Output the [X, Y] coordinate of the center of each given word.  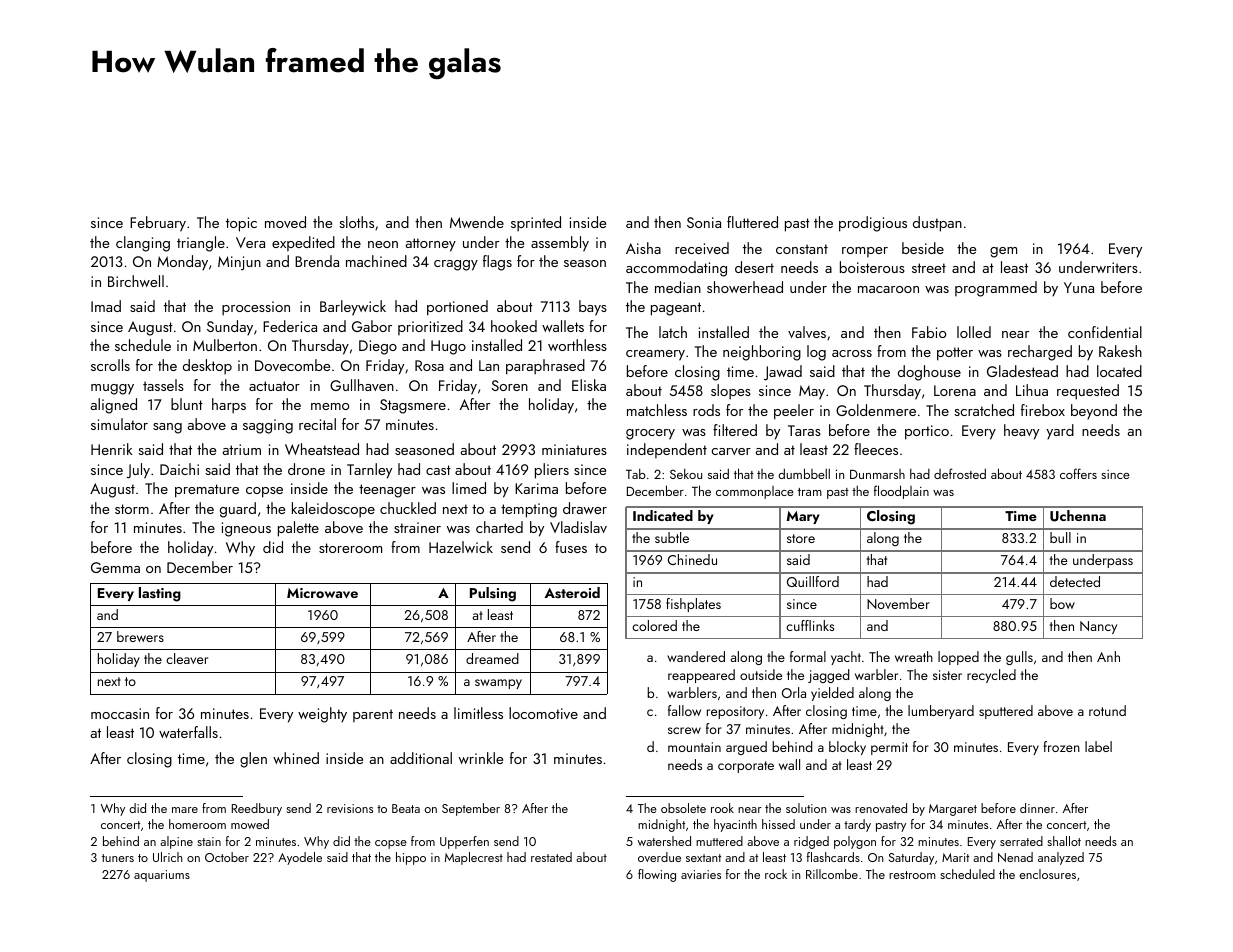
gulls [1019, 658]
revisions [350, 808]
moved [285, 222]
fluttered [752, 222]
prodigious [873, 224]
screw [684, 730]
